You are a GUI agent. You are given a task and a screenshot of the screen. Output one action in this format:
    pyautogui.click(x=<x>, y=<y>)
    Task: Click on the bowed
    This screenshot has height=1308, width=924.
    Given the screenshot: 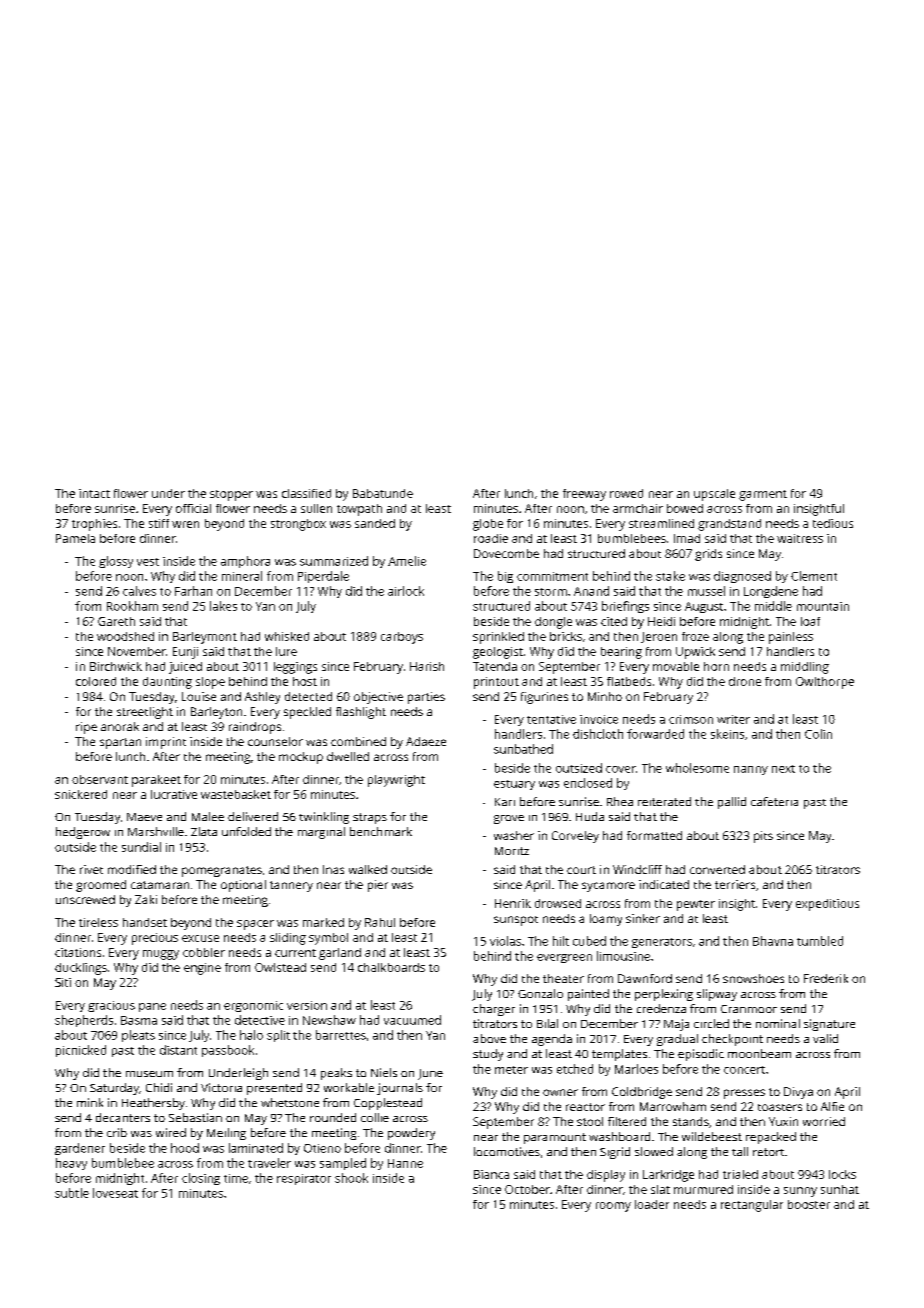 What is the action you would take?
    pyautogui.click(x=685, y=508)
